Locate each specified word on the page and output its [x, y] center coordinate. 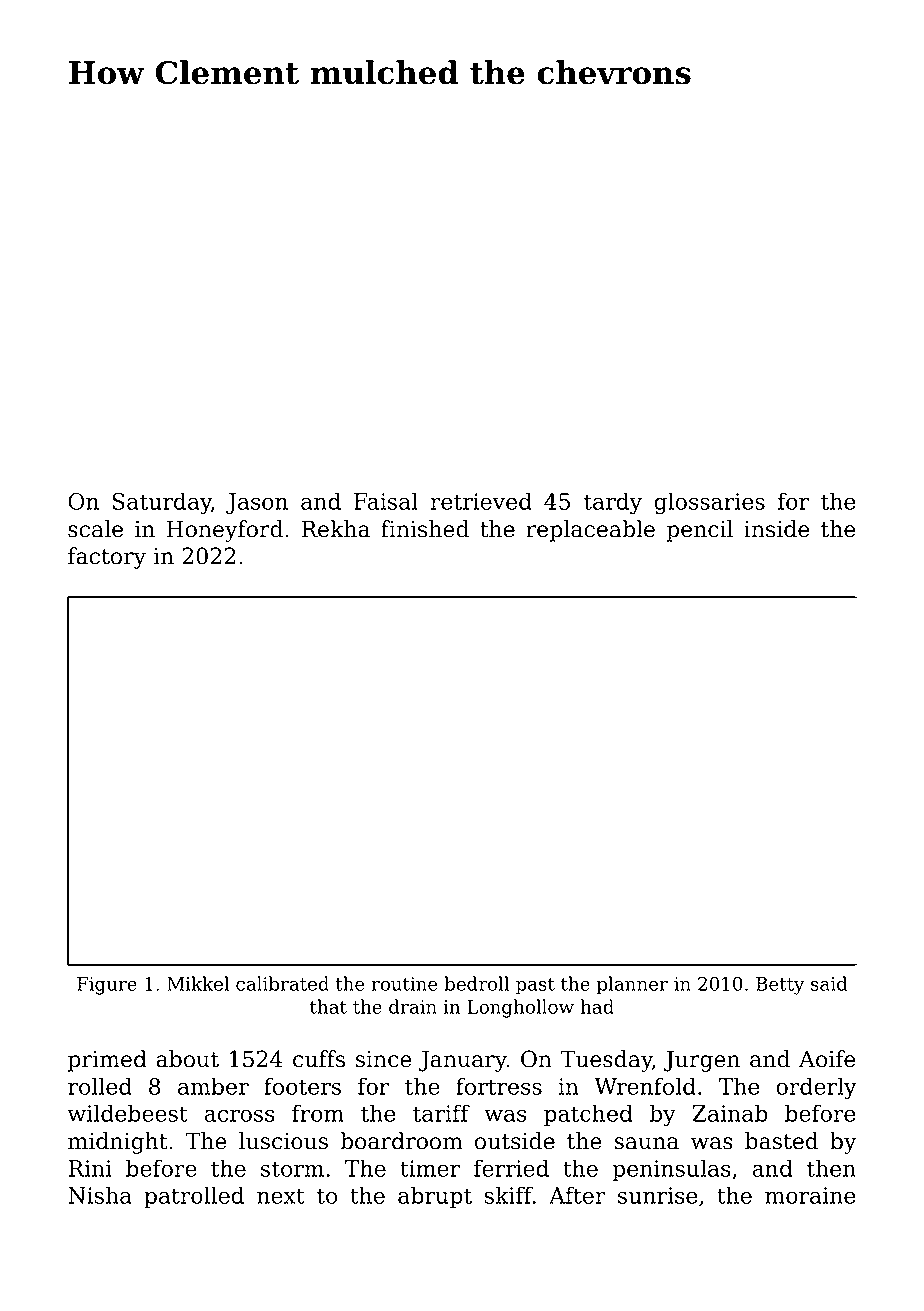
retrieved [481, 501]
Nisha [100, 1195]
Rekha [335, 529]
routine [404, 984]
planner [632, 985]
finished [425, 529]
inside [777, 529]
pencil [699, 531]
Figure [107, 986]
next [281, 1196]
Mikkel [198, 983]
